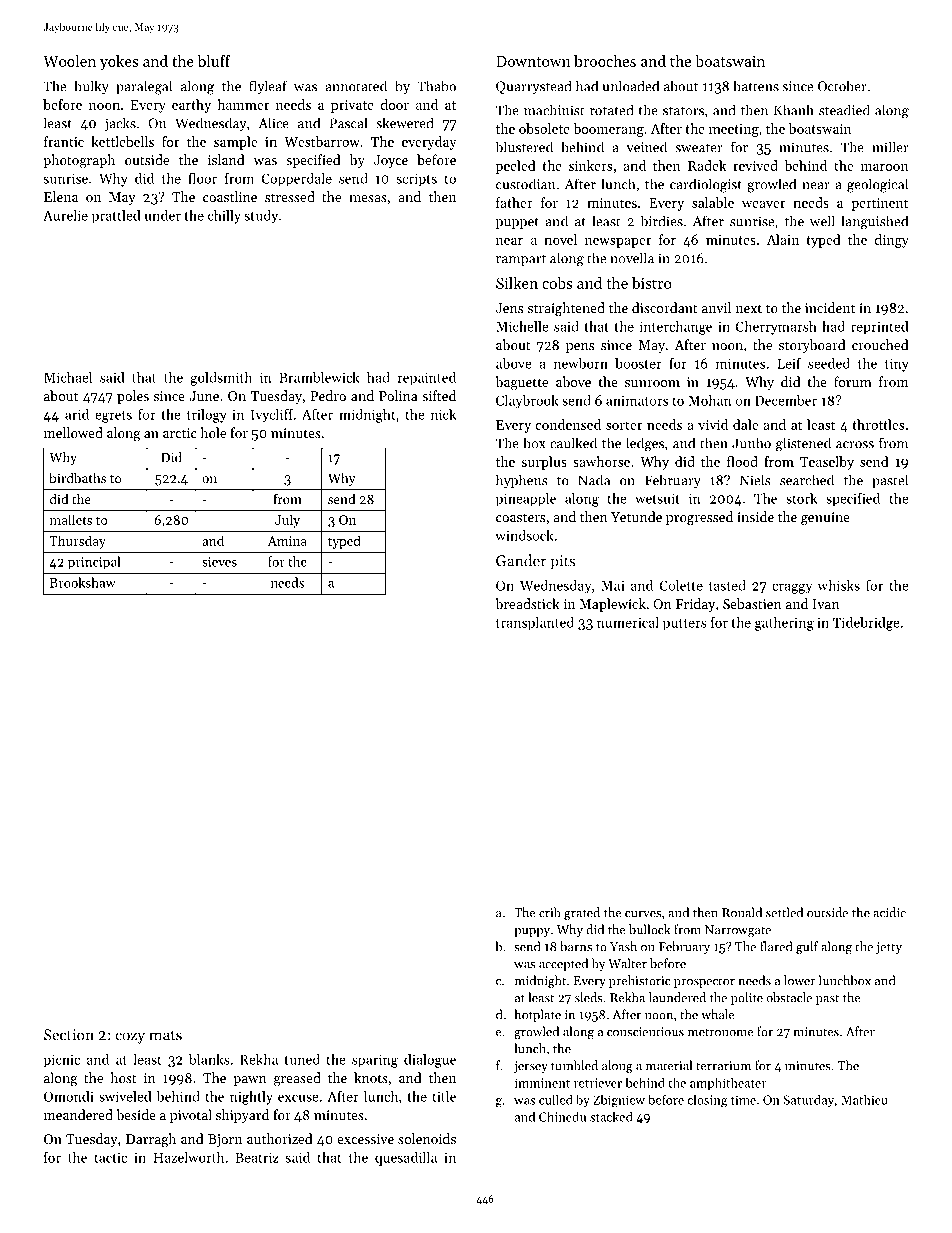 The width and height of the document is (952, 1233). I want to click on lower, so click(800, 980).
